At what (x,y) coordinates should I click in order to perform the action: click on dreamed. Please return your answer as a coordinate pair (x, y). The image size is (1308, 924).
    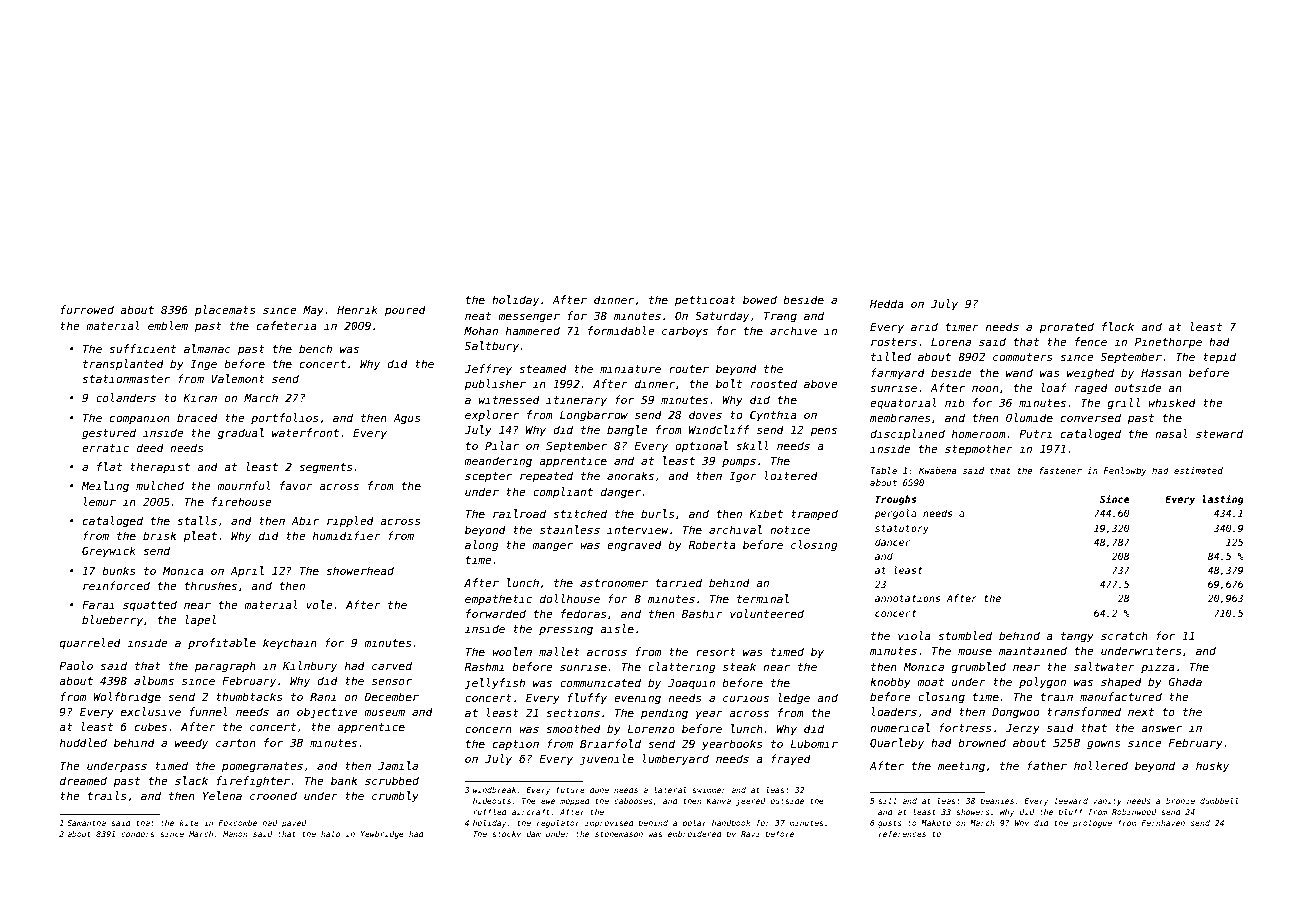
    Looking at the image, I should click on (83, 780).
